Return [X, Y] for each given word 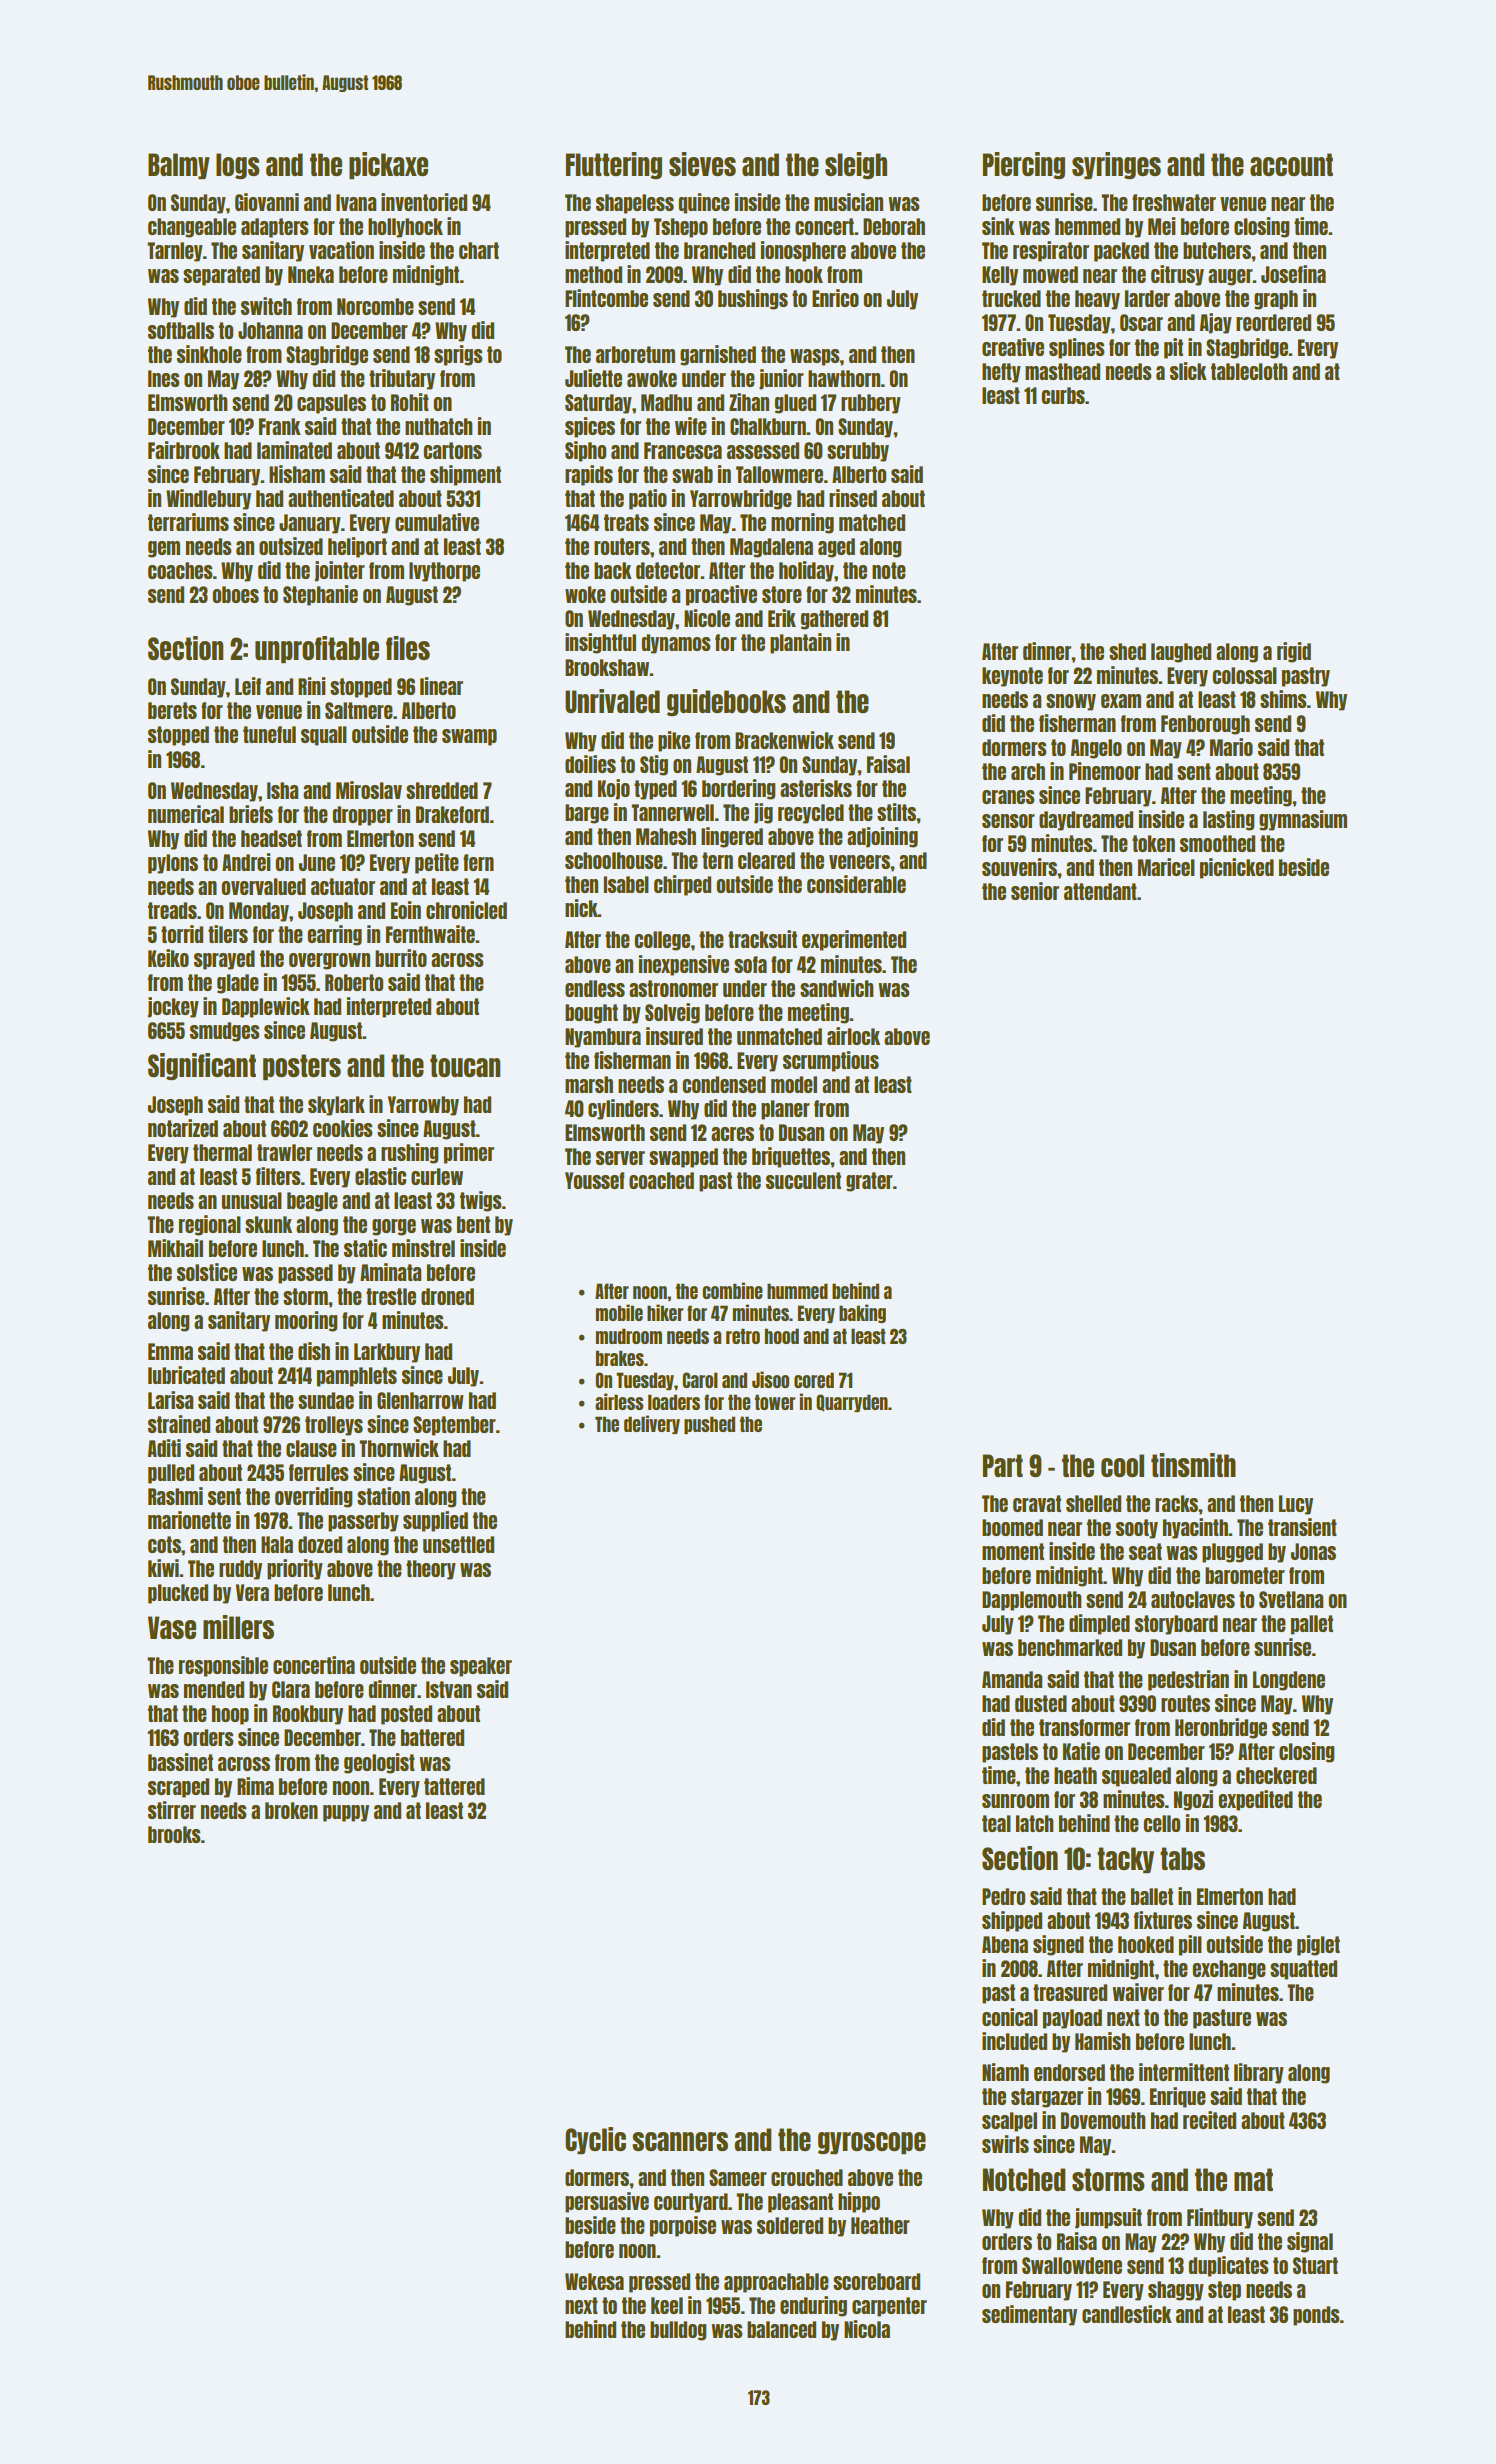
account [1291, 164]
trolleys [334, 1426]
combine [732, 1290]
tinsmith [1193, 1465]
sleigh [856, 165]
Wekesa [594, 2281]
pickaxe [388, 165]
